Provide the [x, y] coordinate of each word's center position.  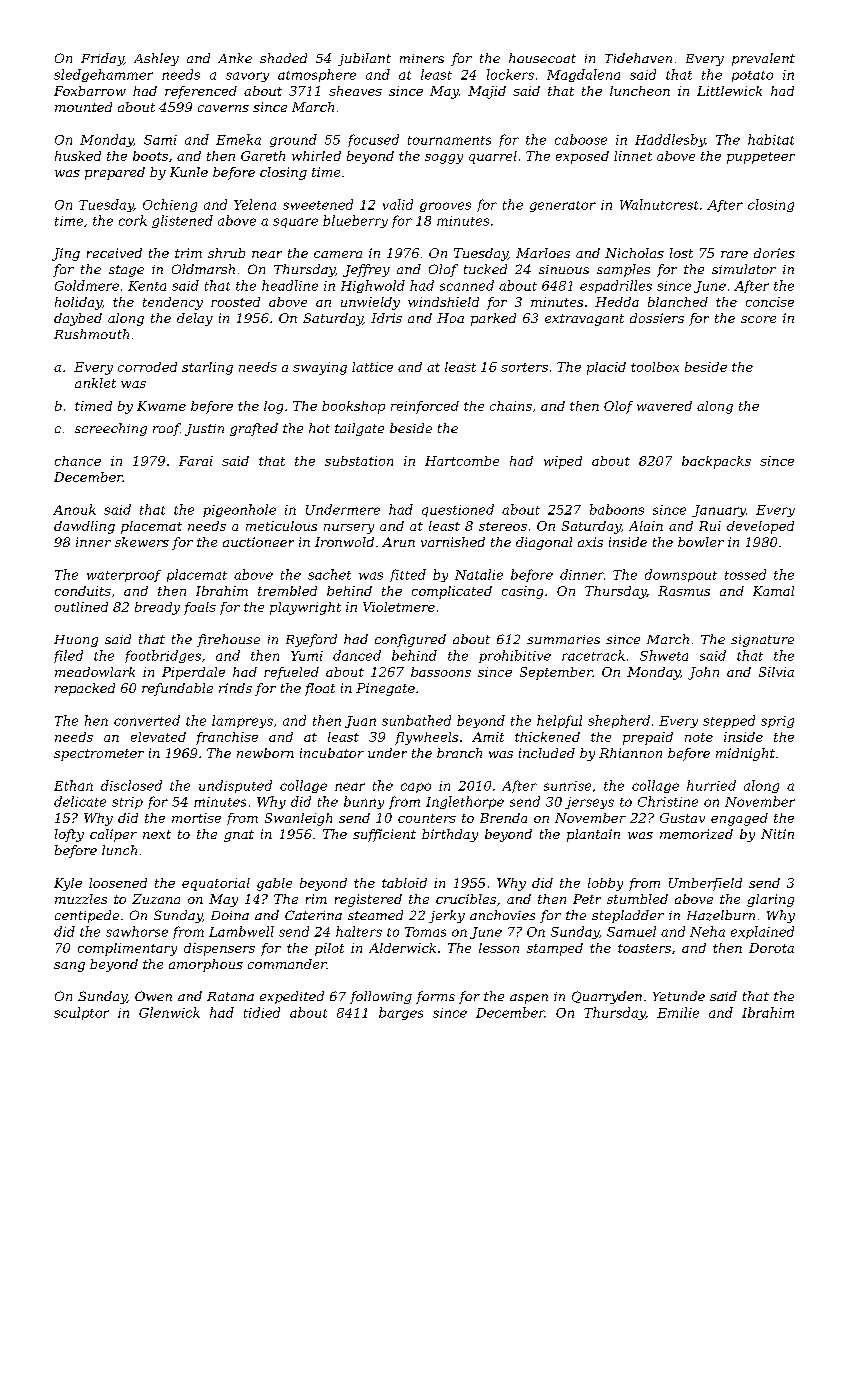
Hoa [450, 318]
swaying [320, 368]
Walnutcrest [659, 204]
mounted [83, 107]
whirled [316, 156]
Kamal [773, 591]
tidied [262, 1012]
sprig [777, 722]
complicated [452, 592]
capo [416, 788]
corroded [147, 367]
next [157, 834]
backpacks [716, 462]
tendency [173, 303]
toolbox [655, 367]
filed [68, 656]
